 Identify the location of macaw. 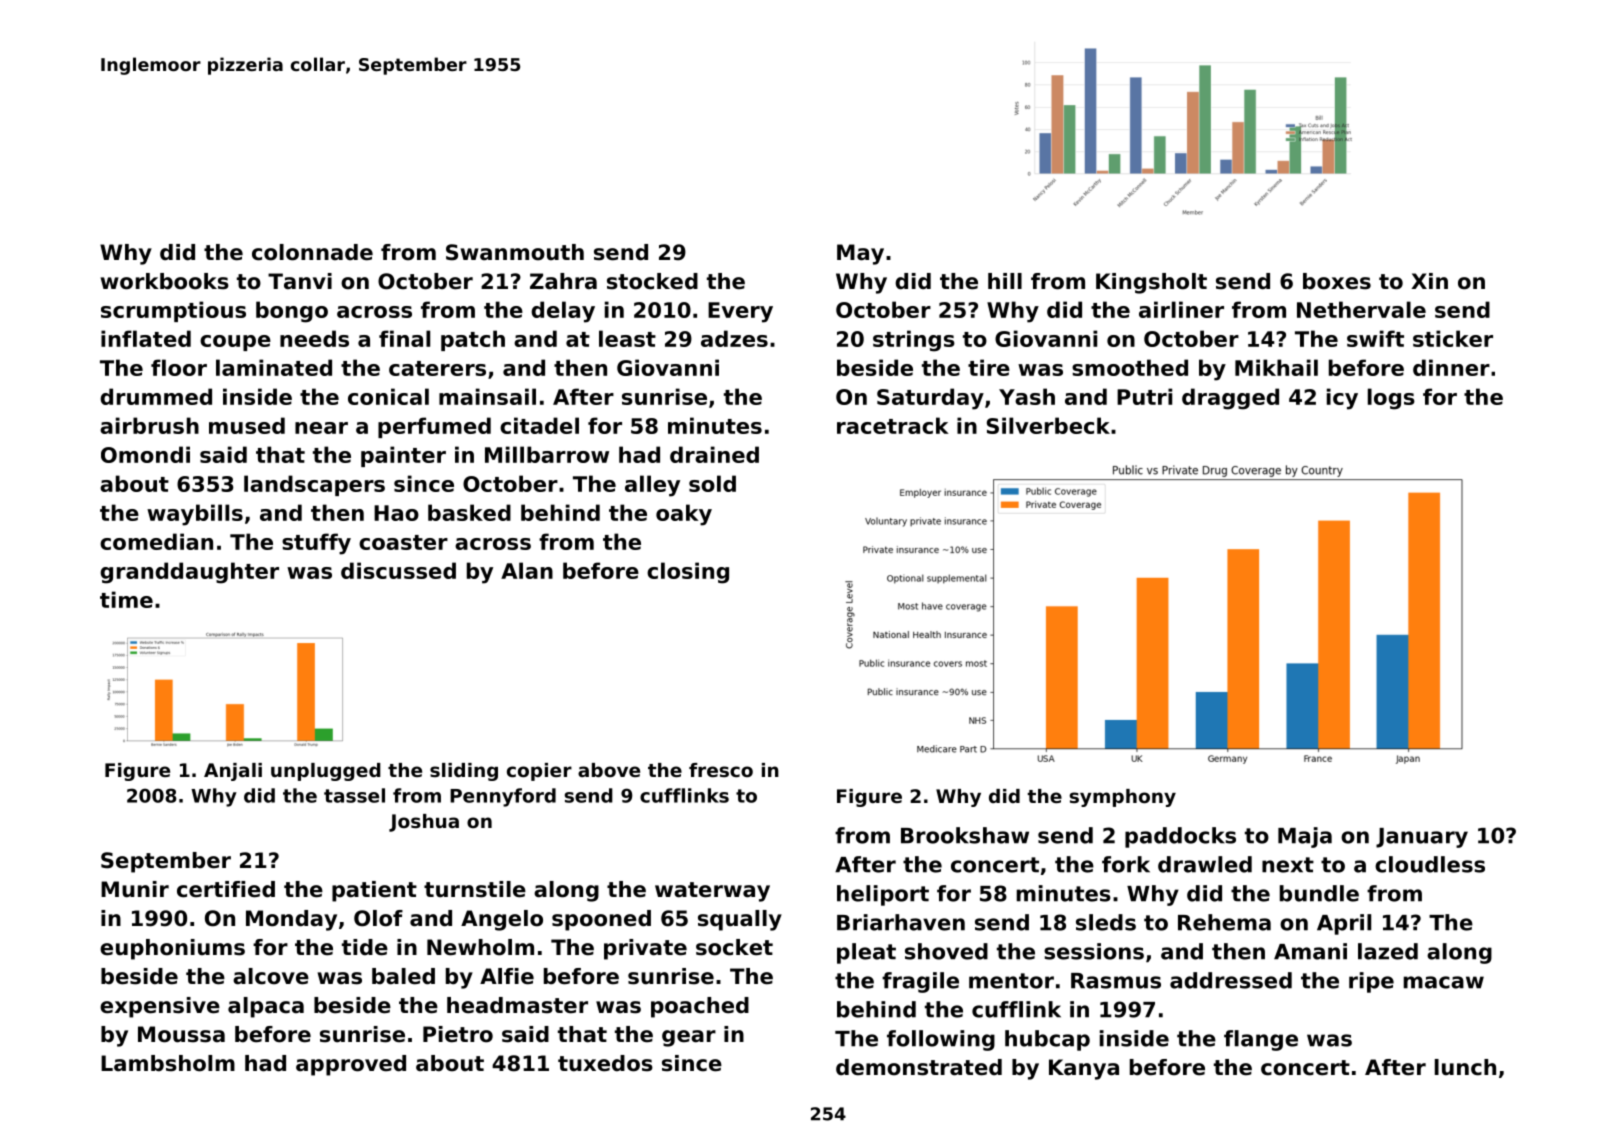
(1443, 982).
